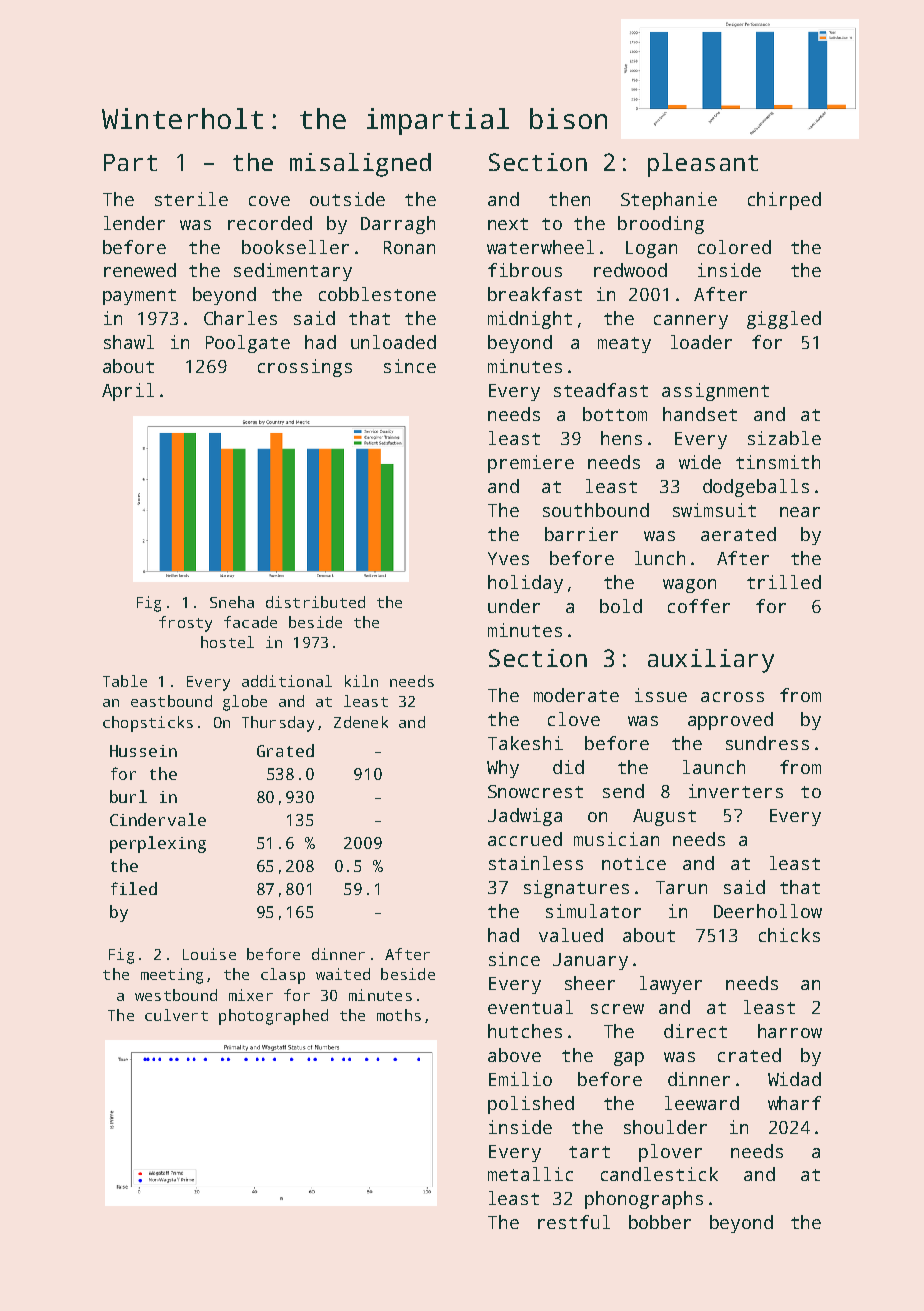 The width and height of the page is (924, 1311). I want to click on frosty, so click(185, 624).
